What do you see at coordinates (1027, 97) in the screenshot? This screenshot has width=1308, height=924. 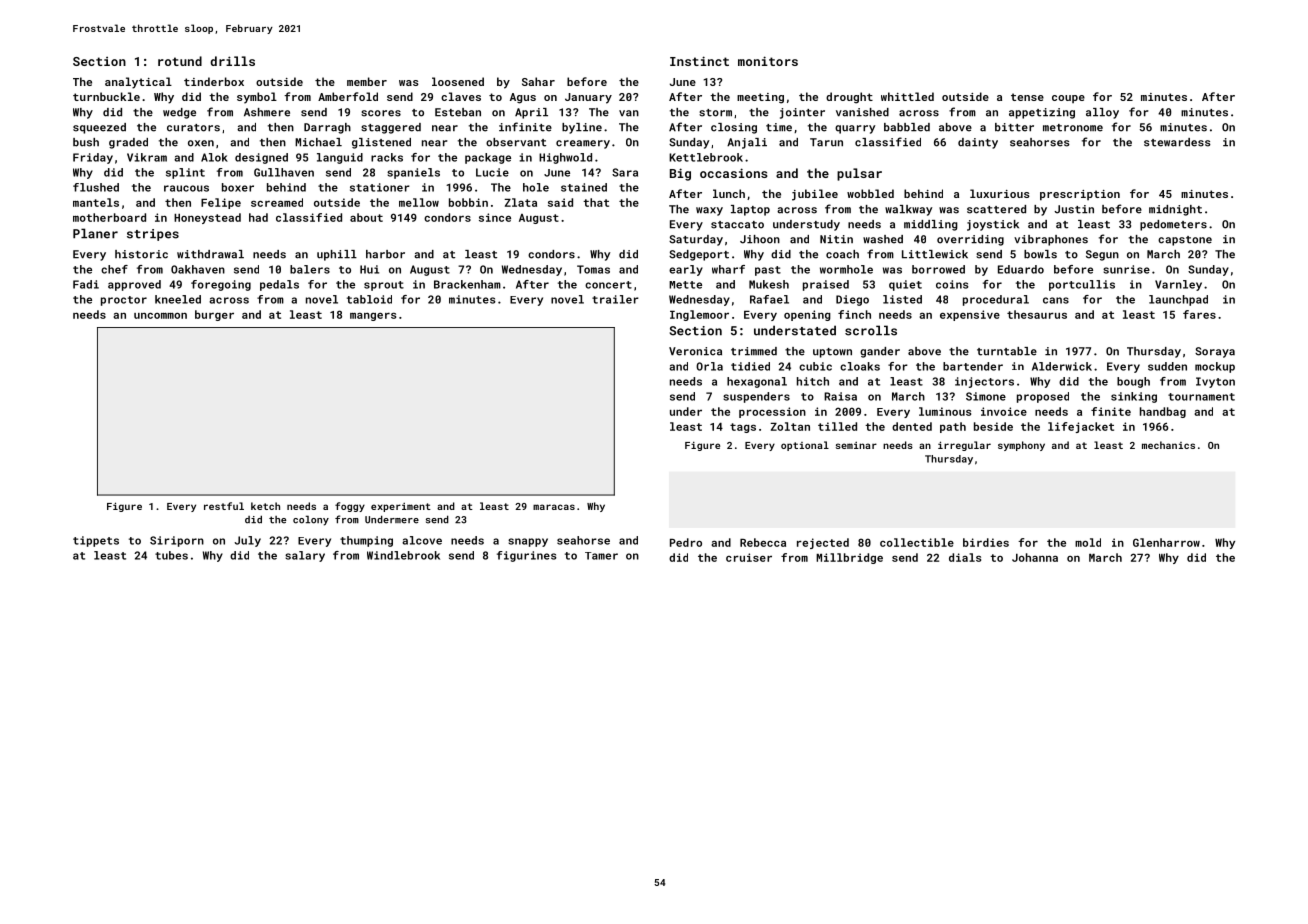 I see `tense` at bounding box center [1027, 97].
